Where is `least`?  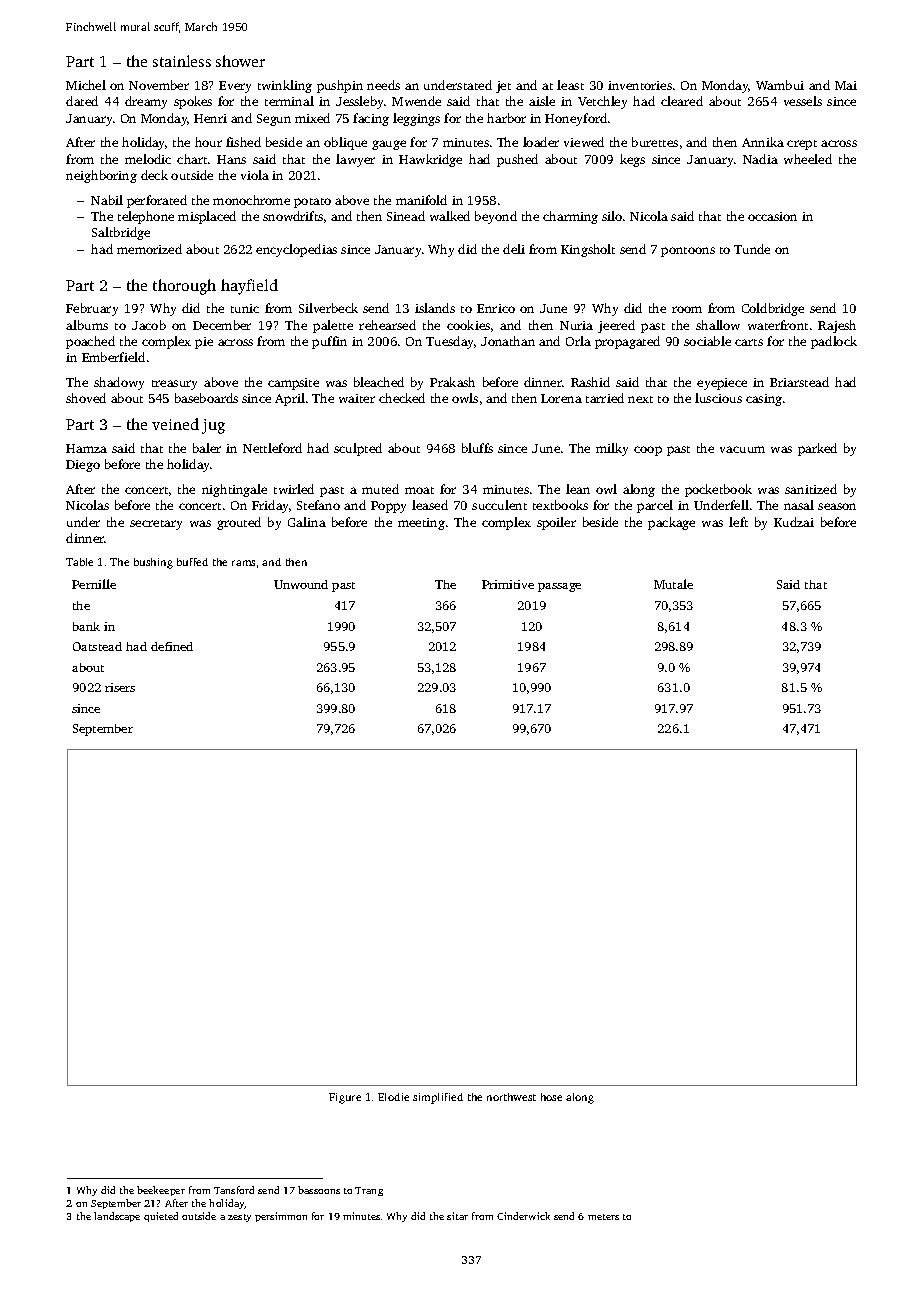 least is located at coordinates (570, 85).
